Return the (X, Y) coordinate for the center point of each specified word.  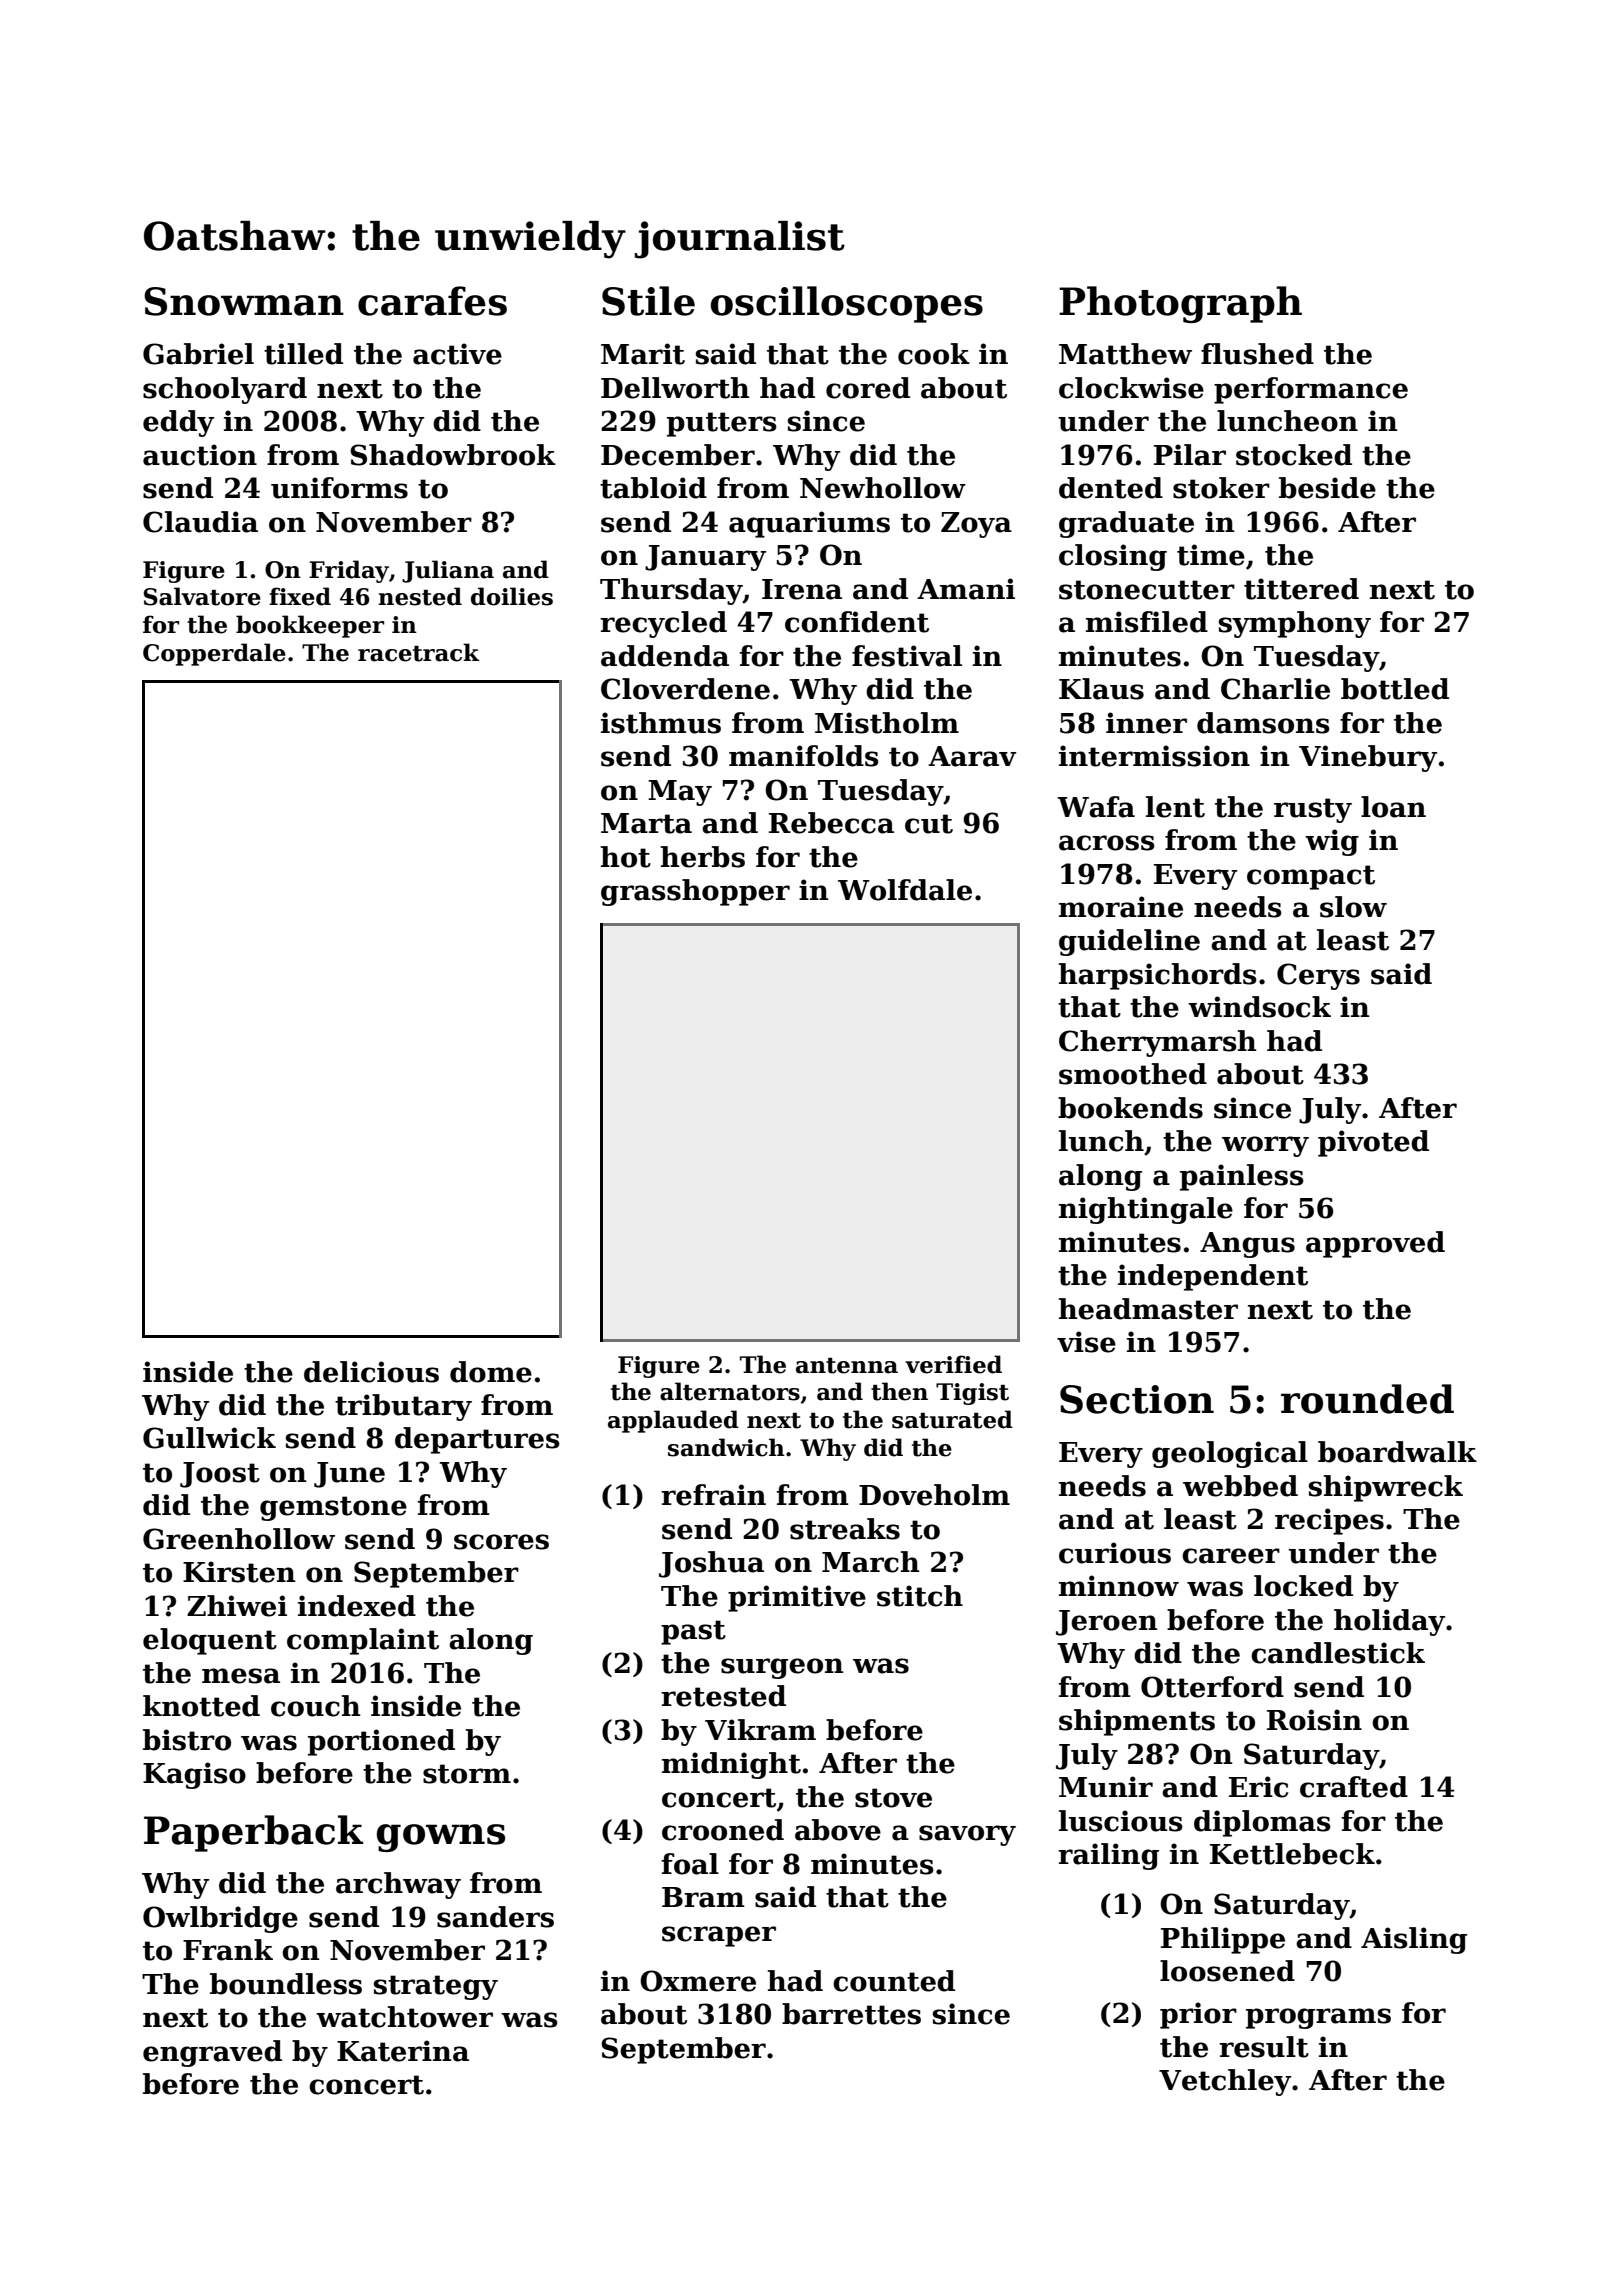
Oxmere (698, 1981)
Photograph (1180, 304)
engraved (212, 2053)
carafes (432, 301)
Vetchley (1225, 2082)
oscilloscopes (847, 304)
